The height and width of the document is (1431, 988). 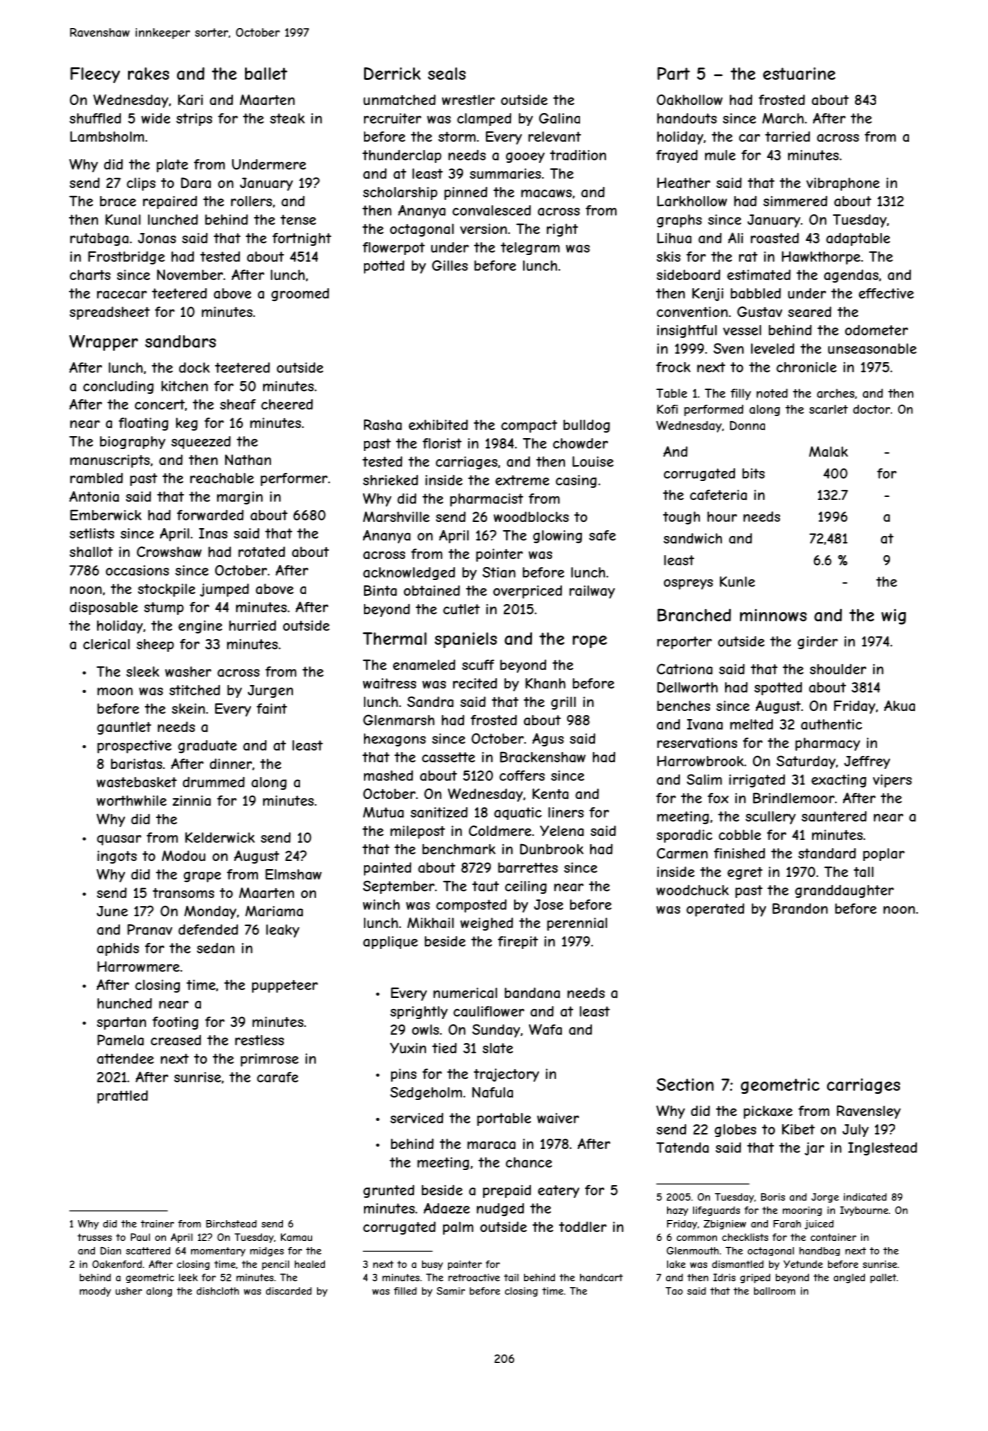 What do you see at coordinates (674, 1291) in the document?
I see `Tao` at bounding box center [674, 1291].
